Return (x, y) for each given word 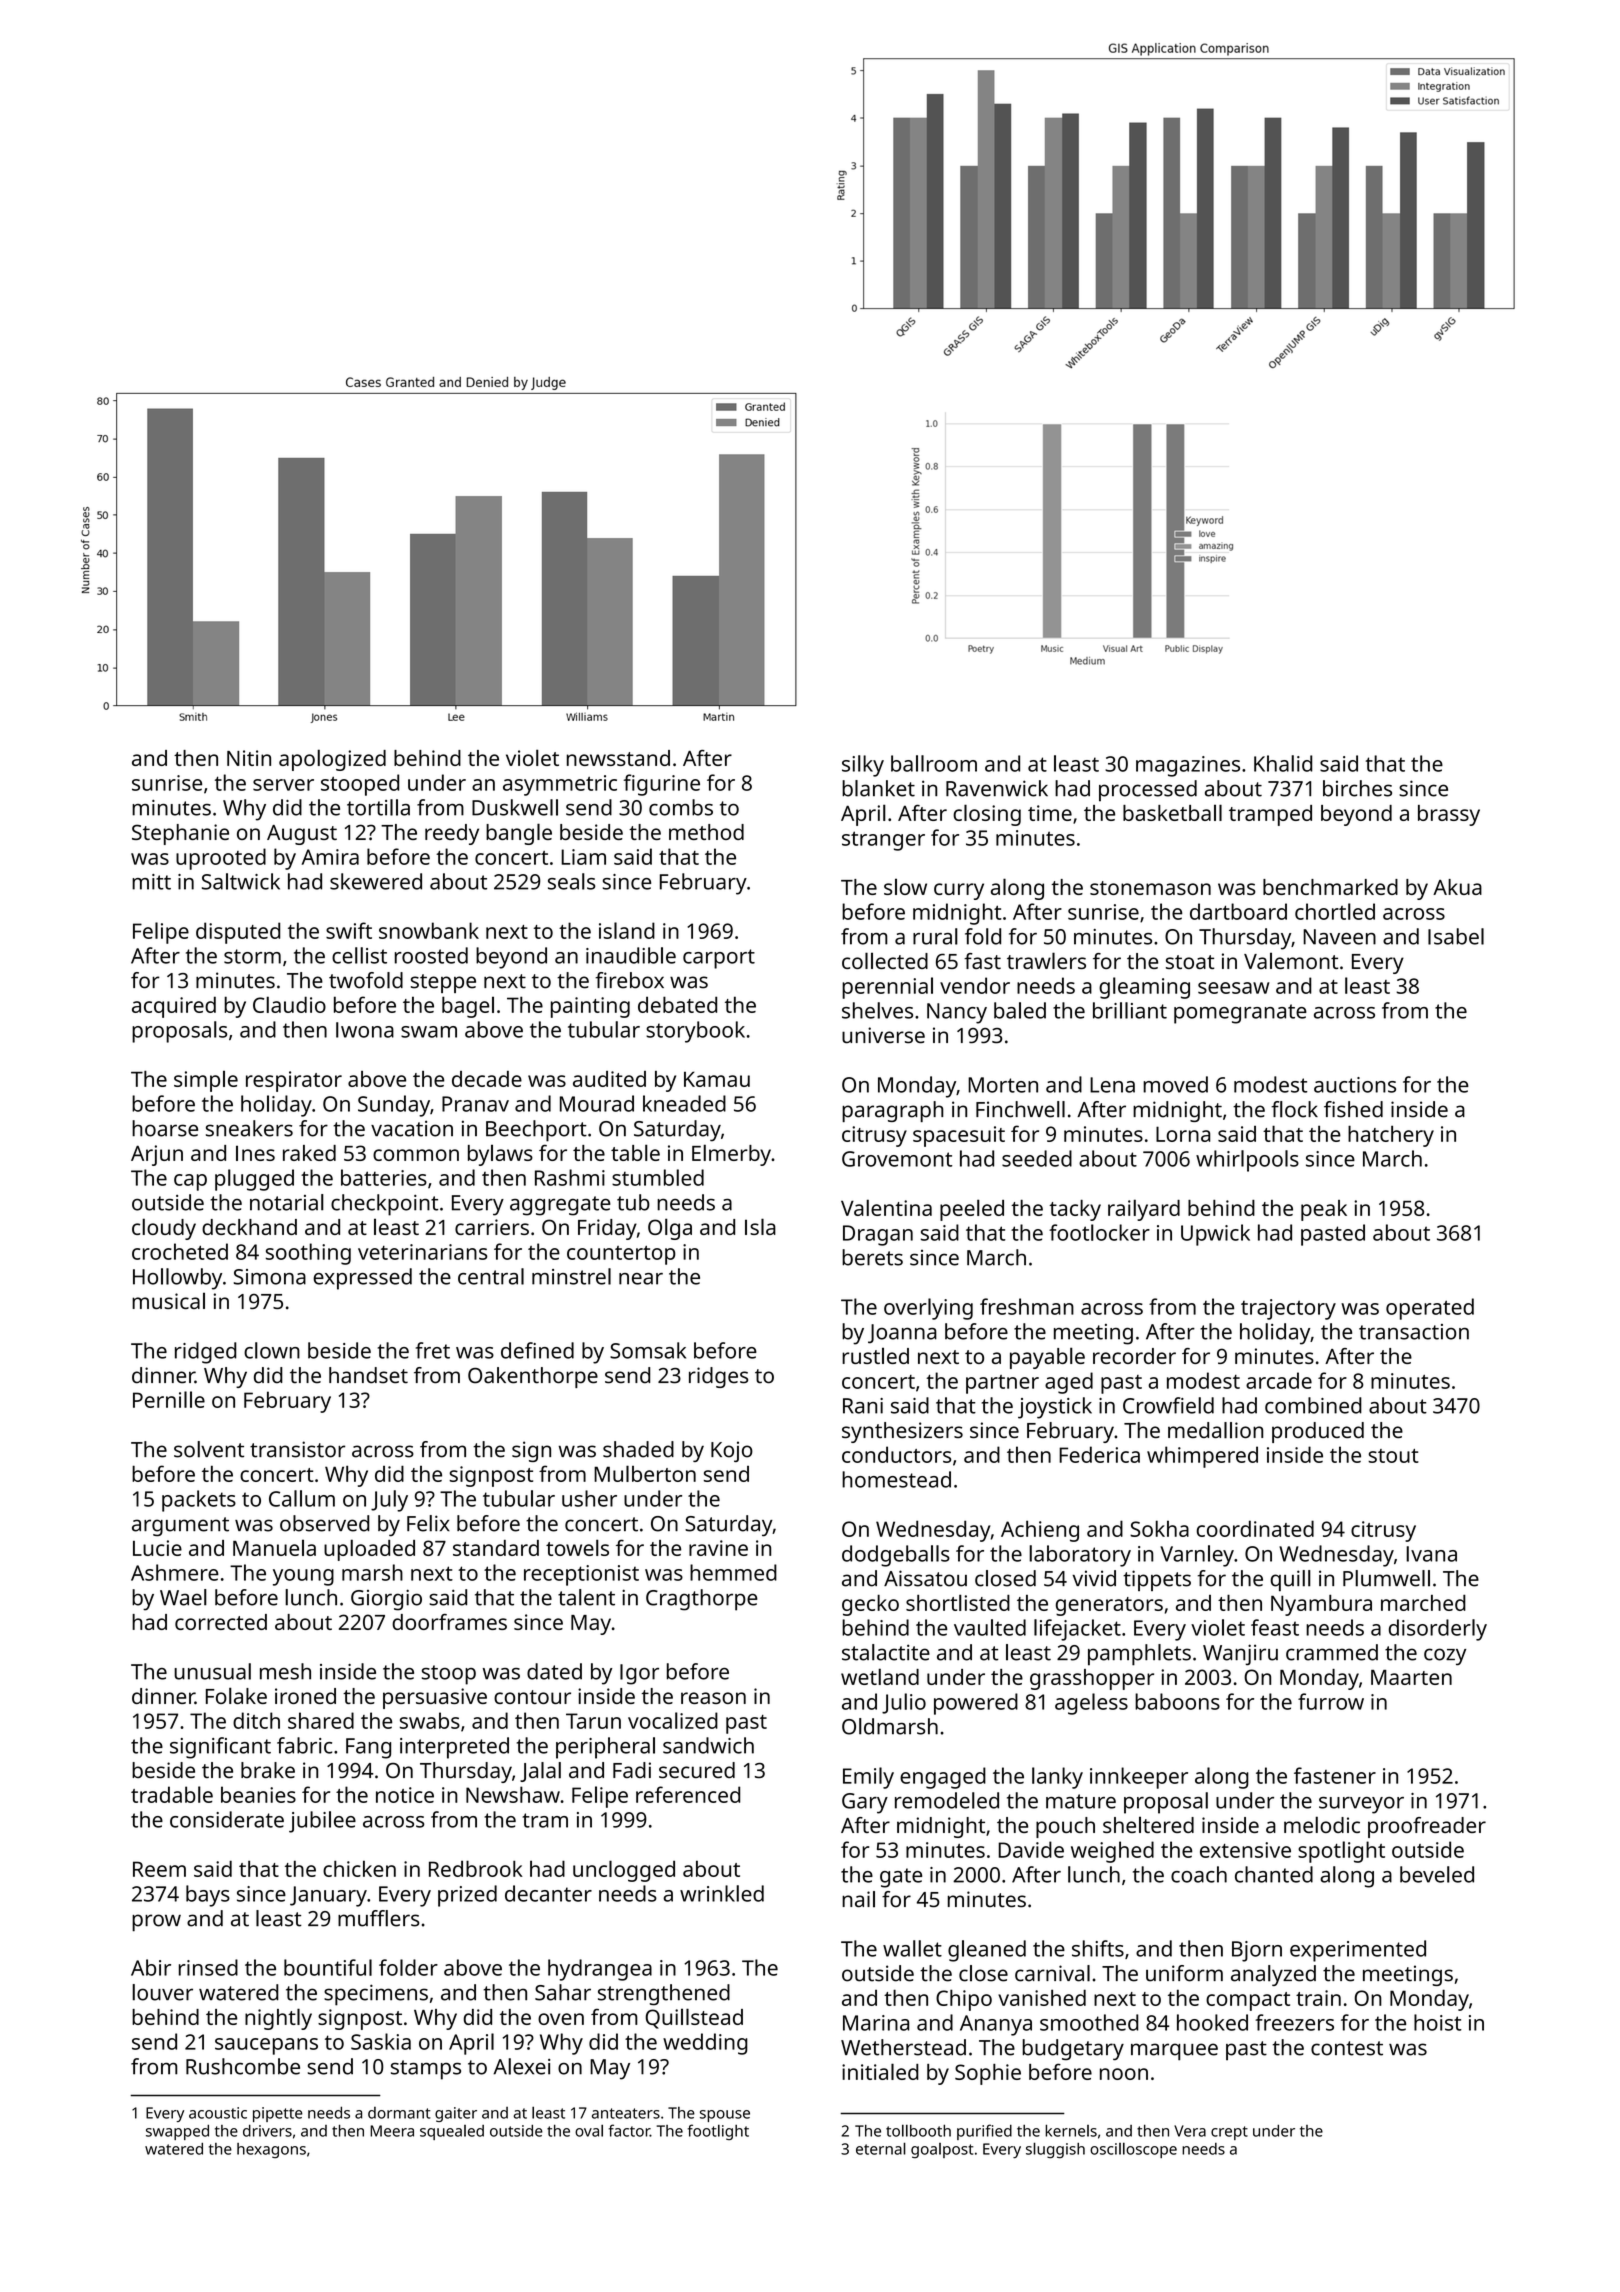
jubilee (322, 1822)
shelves (877, 1010)
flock (1294, 1109)
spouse (725, 2116)
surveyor (1361, 1805)
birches (1357, 788)
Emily (868, 1778)
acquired (174, 1007)
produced (1318, 1432)
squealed (452, 2132)
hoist (1438, 2022)
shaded (638, 1449)
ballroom (934, 763)
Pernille (169, 1399)
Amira (330, 857)
